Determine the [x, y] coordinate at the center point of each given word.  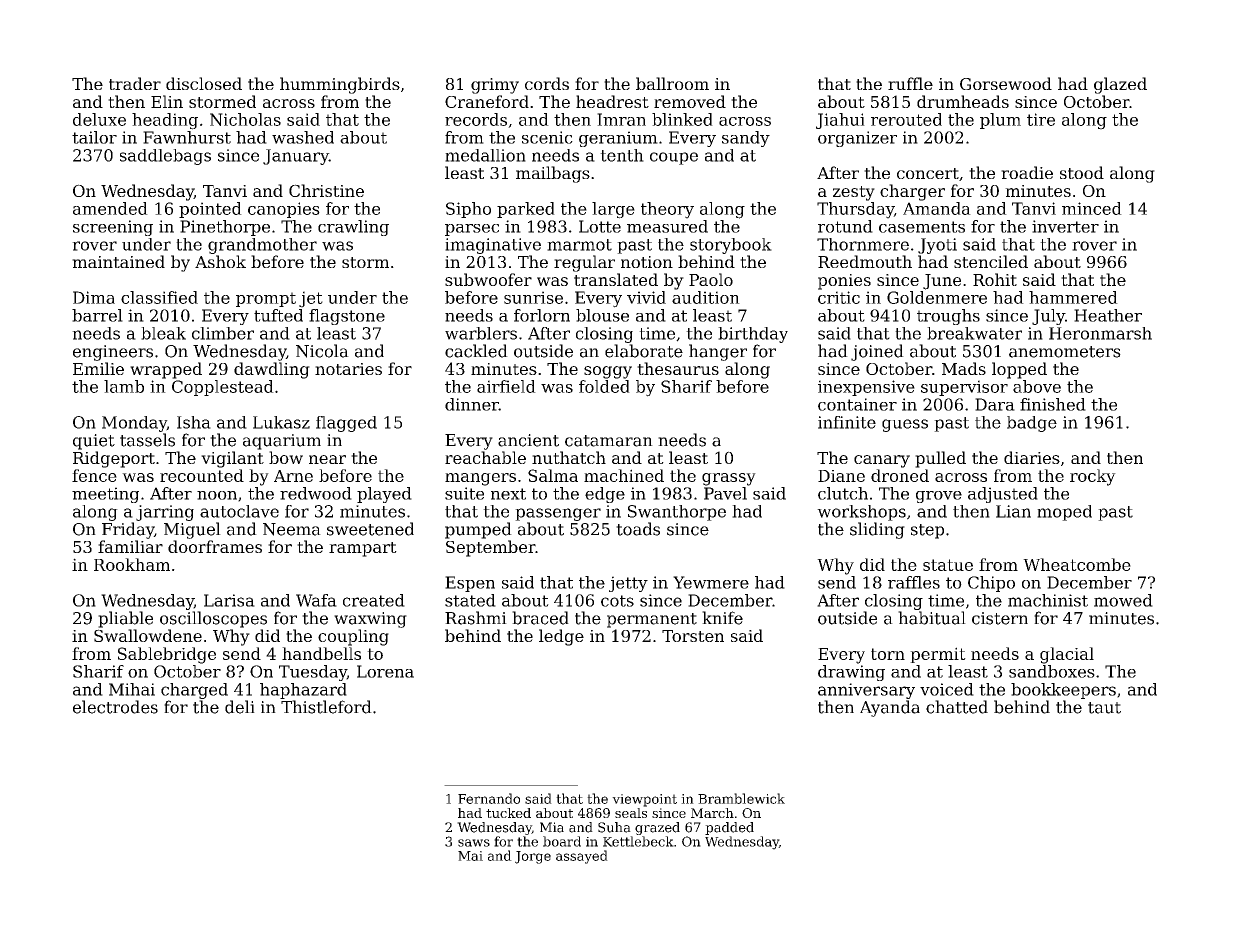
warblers [481, 333]
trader [135, 83]
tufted [278, 315]
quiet [94, 442]
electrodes [115, 707]
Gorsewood [1006, 83]
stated [470, 600]
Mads [964, 368]
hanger [718, 352]
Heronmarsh [1100, 333]
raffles [914, 582]
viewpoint [644, 800]
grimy [495, 86]
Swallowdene [148, 635]
